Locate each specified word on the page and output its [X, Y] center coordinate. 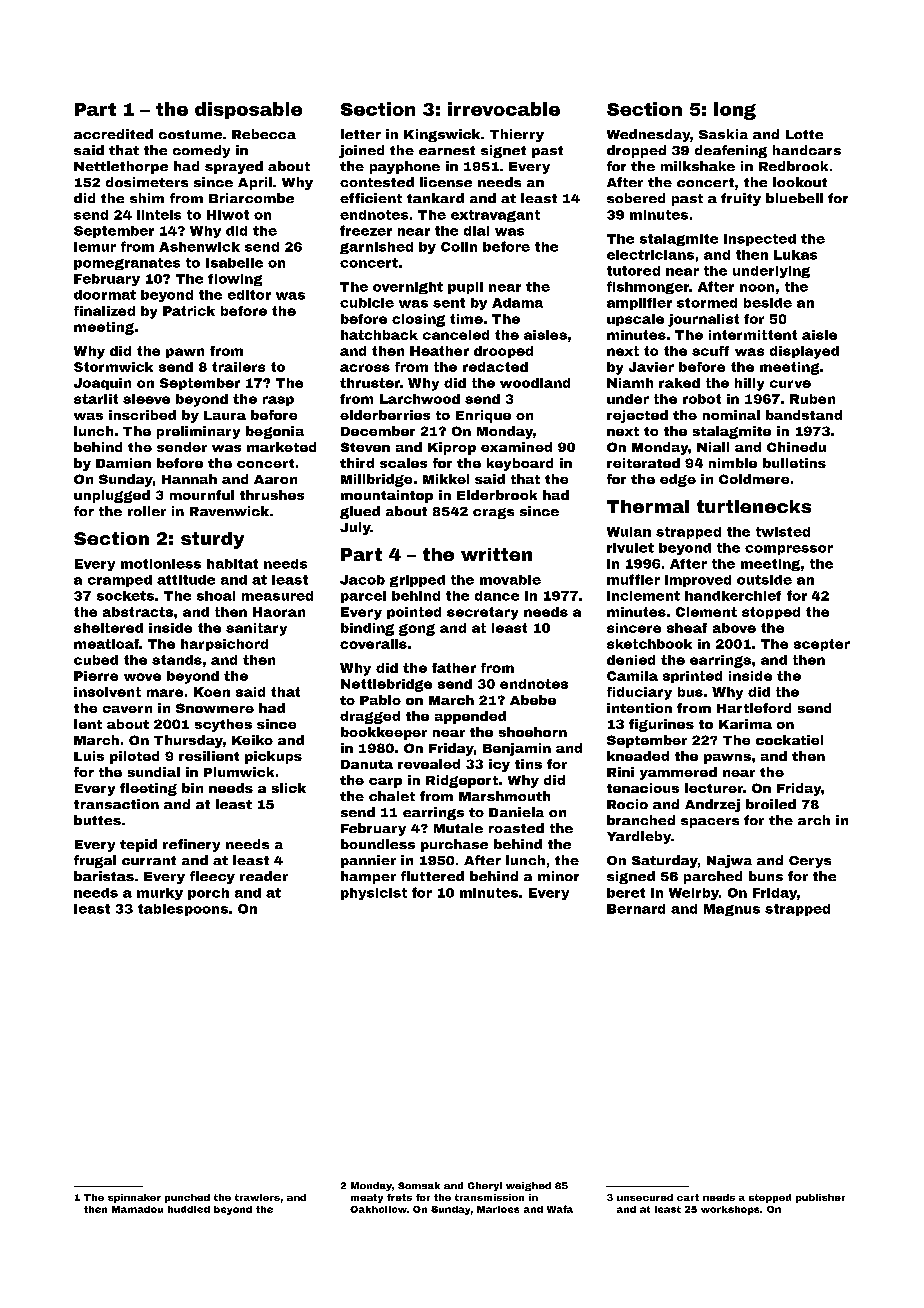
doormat [105, 295]
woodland [535, 383]
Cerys [810, 862]
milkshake [698, 166]
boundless [378, 844]
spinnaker [134, 1198]
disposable [248, 110]
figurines [661, 725]
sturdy [212, 540]
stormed [707, 303]
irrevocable [504, 109]
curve [790, 384]
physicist [374, 894]
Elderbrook [497, 495]
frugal [95, 861]
